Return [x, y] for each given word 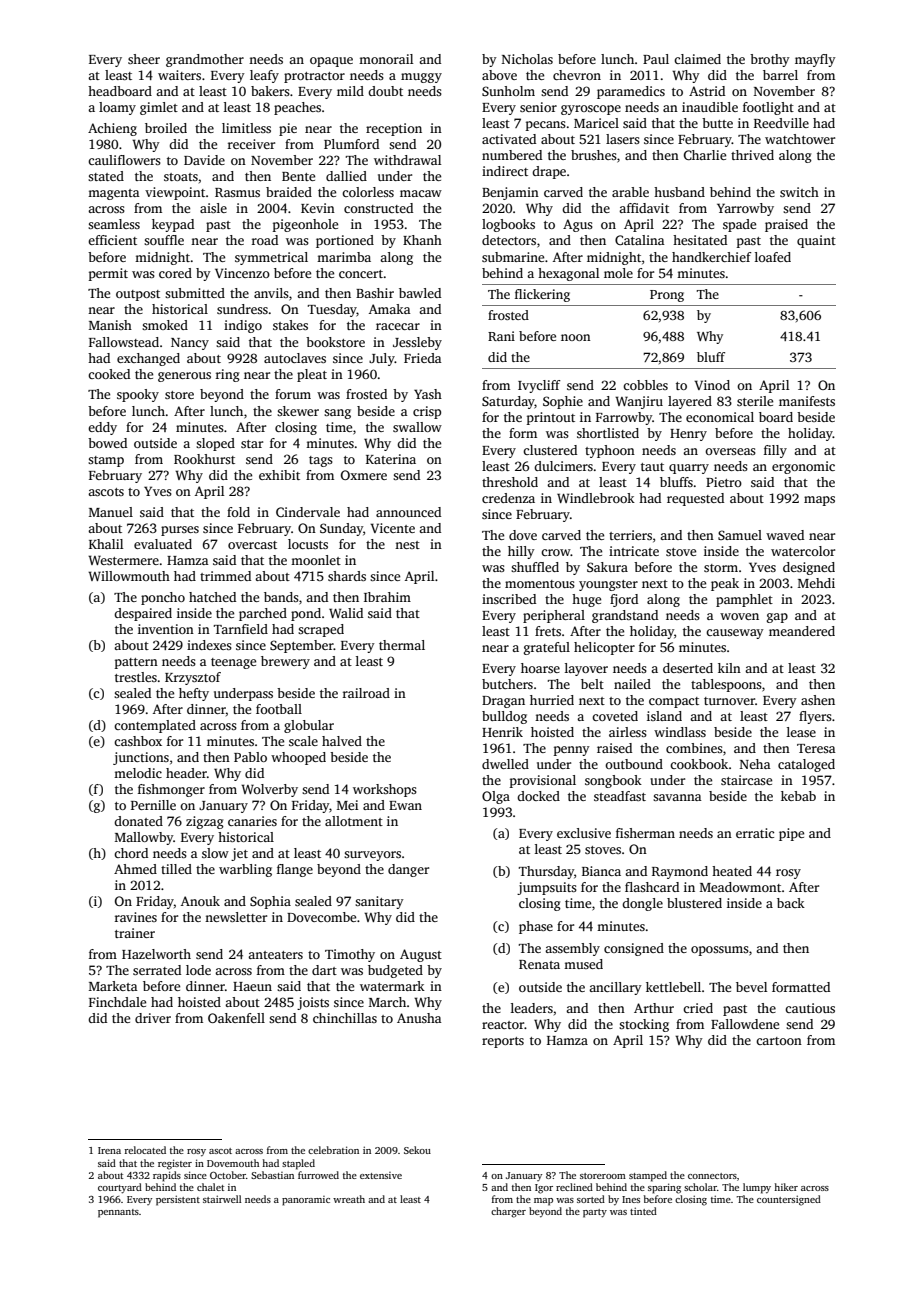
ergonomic [803, 467]
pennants [118, 1213]
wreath [349, 1199]
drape [549, 172]
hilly [521, 552]
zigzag [205, 822]
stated [106, 176]
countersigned [789, 1200]
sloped [215, 444]
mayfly [815, 60]
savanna [677, 797]
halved [342, 741]
